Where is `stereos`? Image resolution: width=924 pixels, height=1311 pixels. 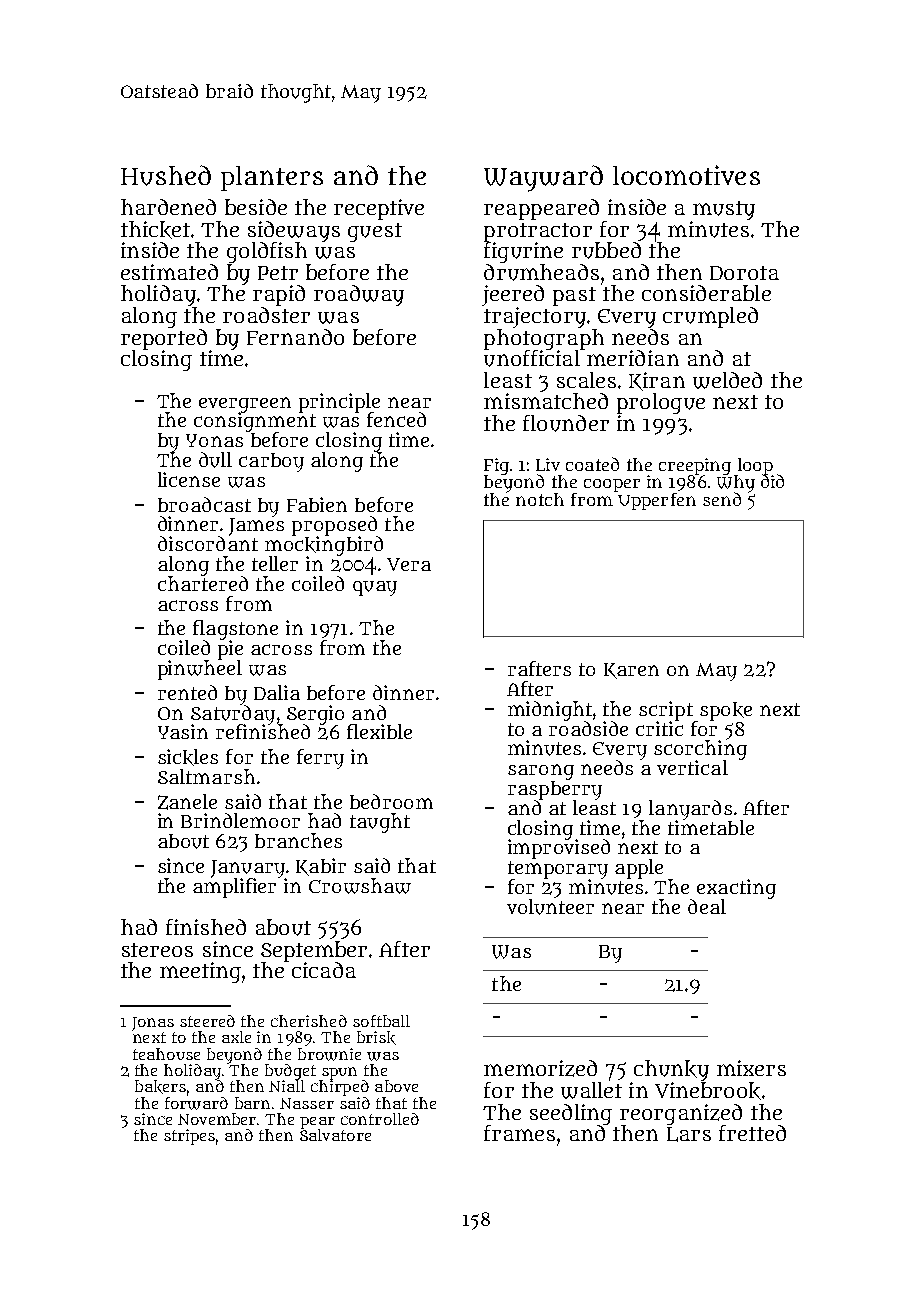
stereos is located at coordinates (157, 950).
